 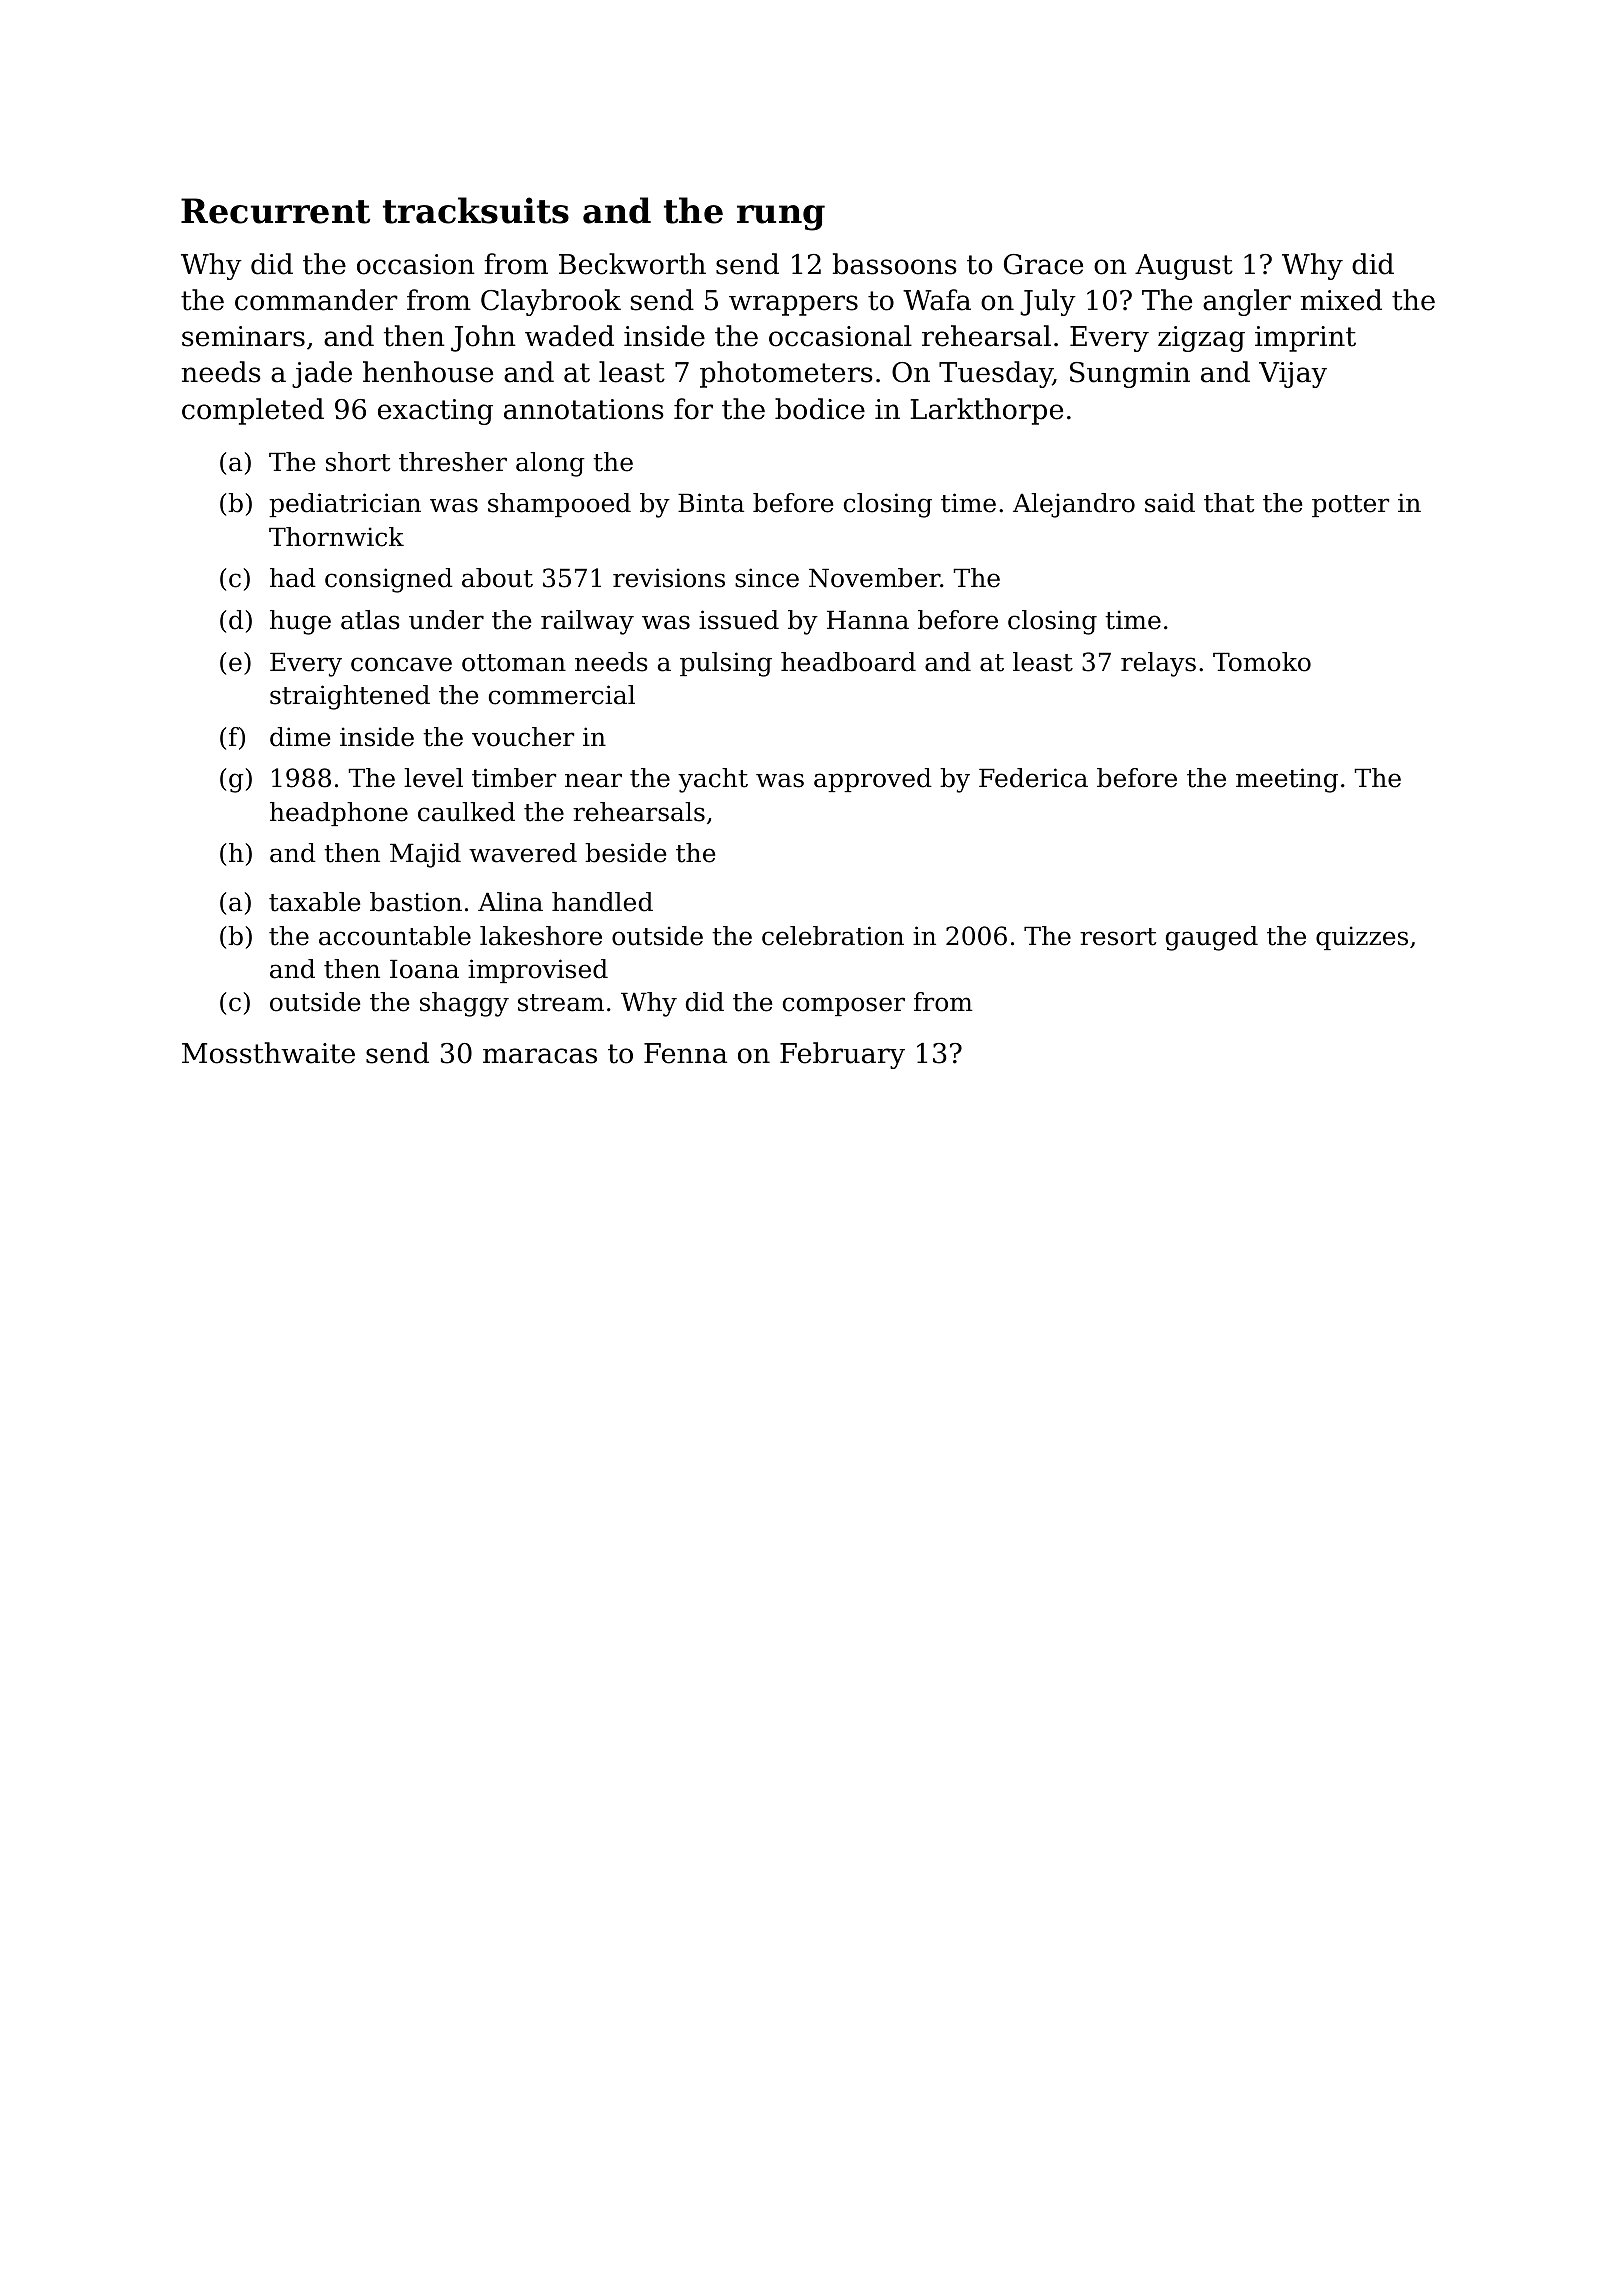 What do you see at coordinates (446, 620) in the screenshot?
I see `under` at bounding box center [446, 620].
